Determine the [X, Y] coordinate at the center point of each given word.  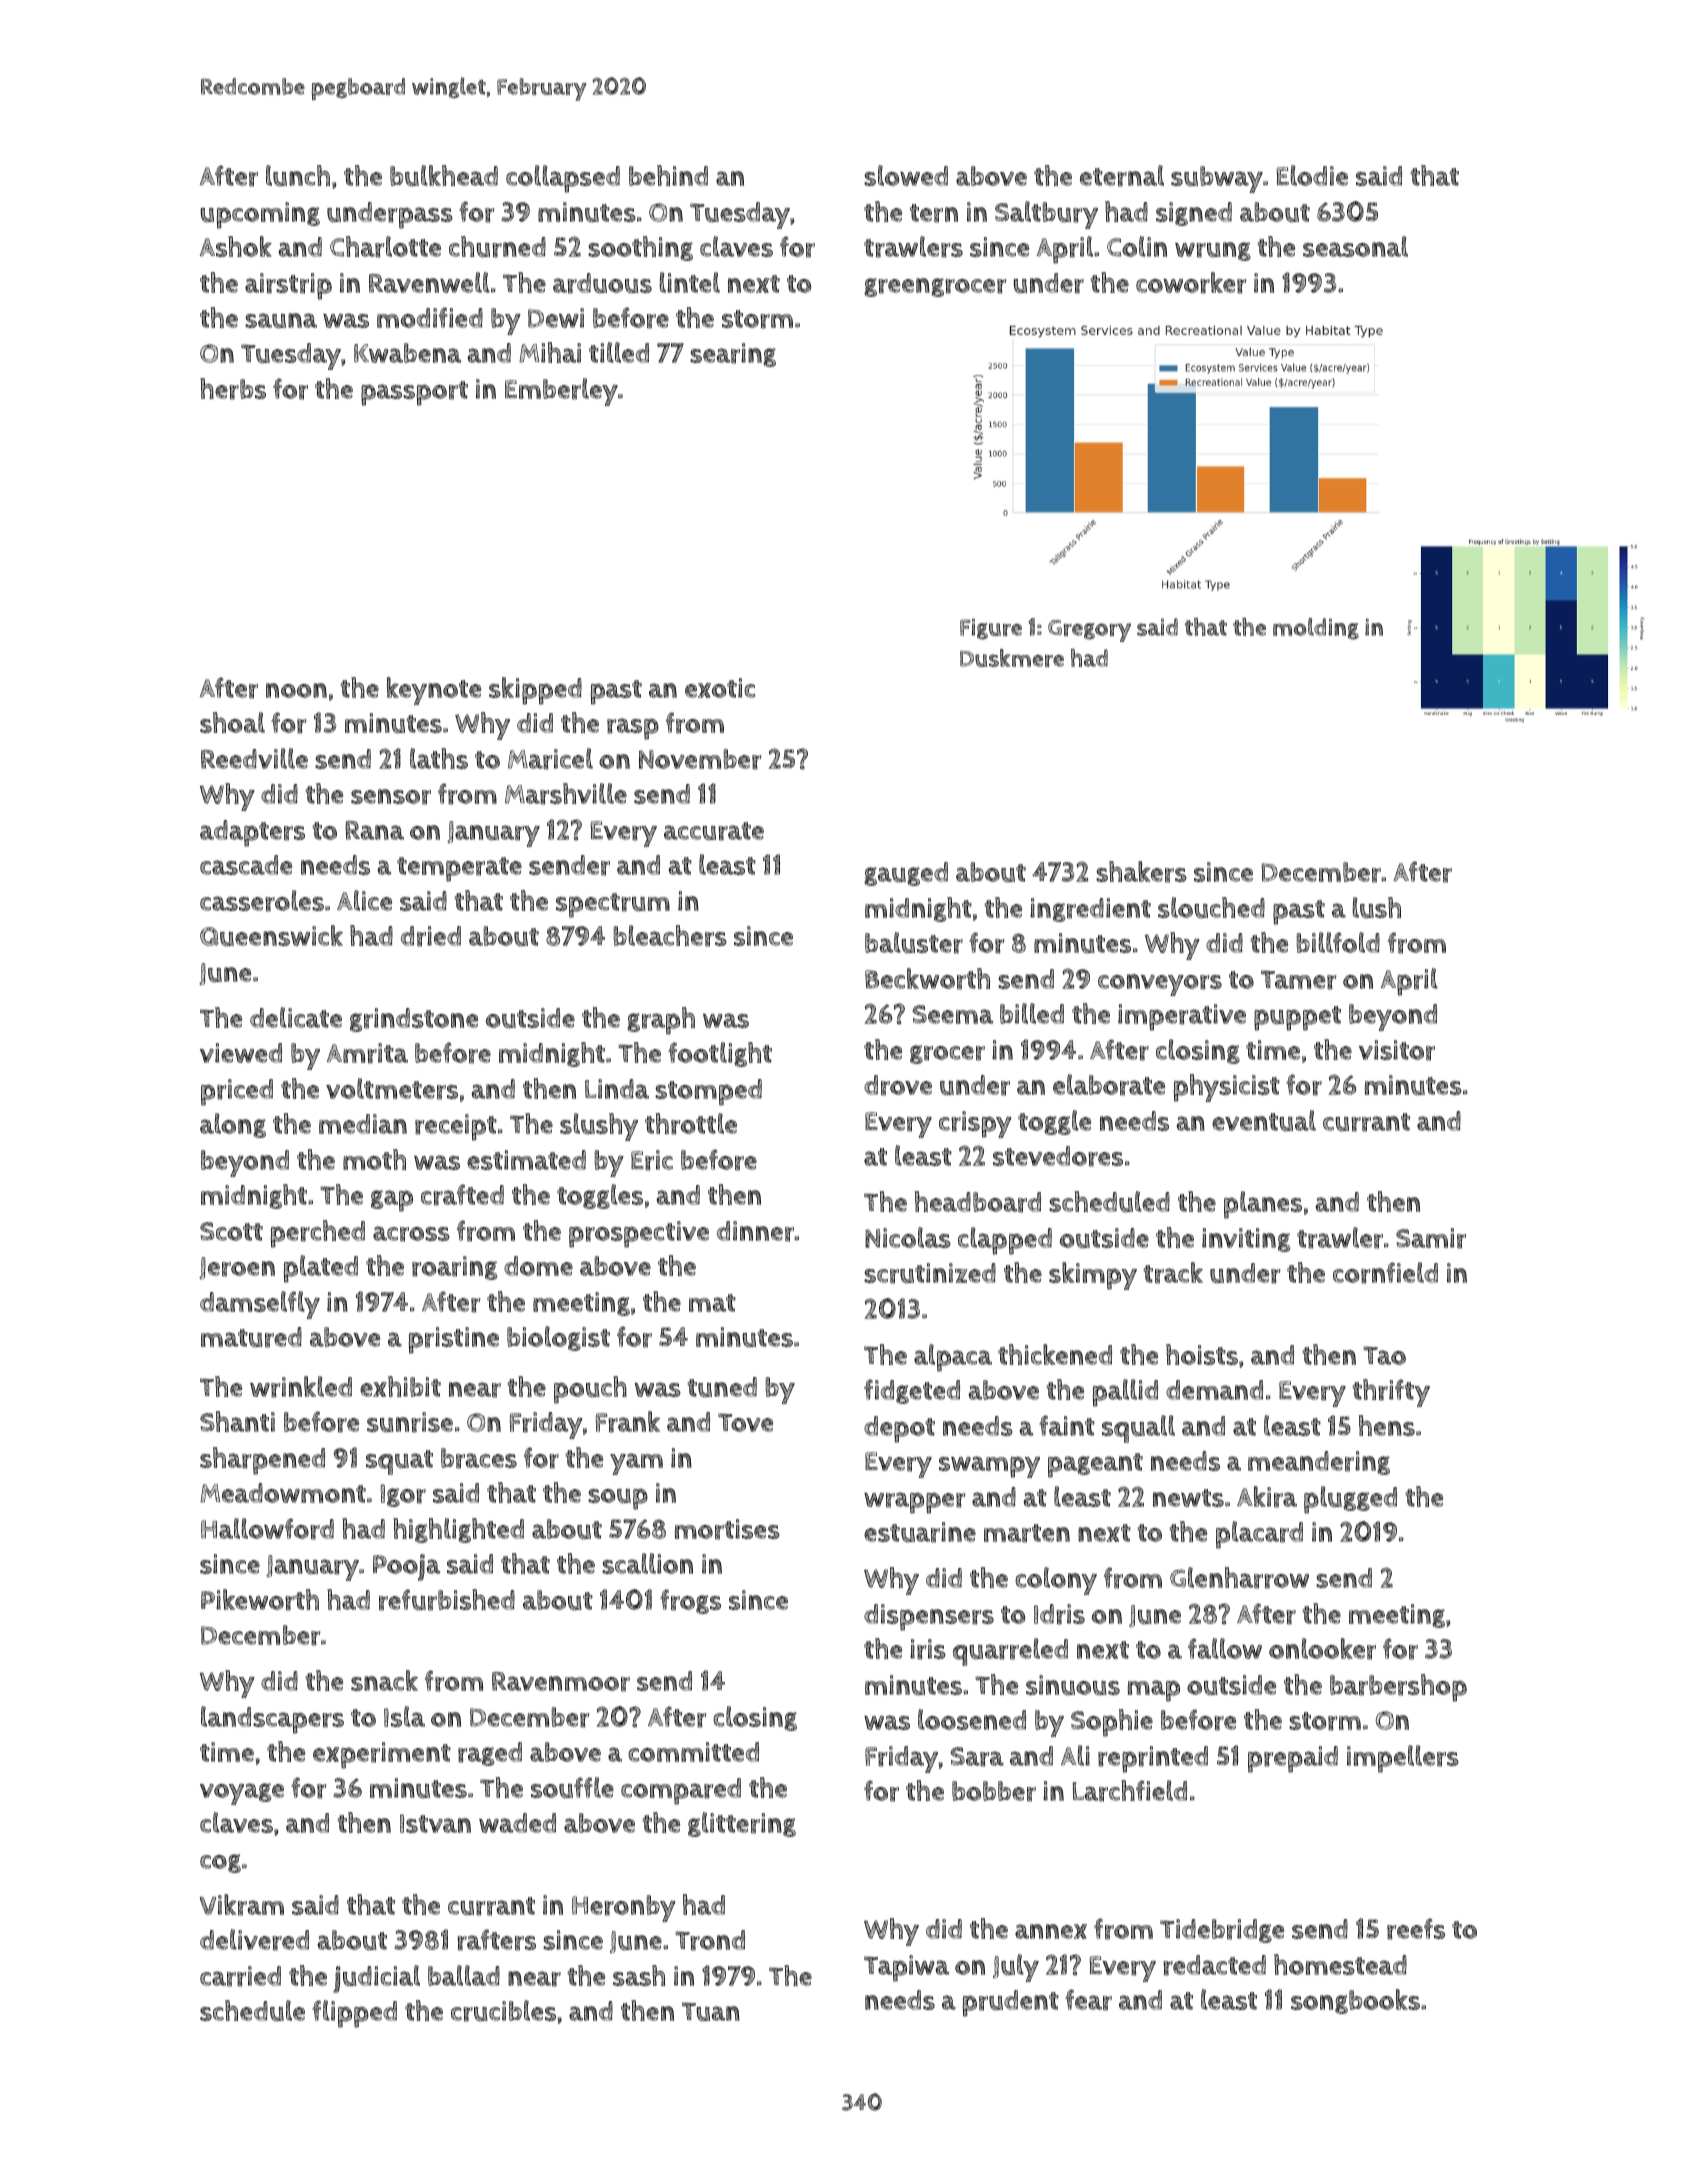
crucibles [503, 2011]
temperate [459, 869]
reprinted [1153, 1759]
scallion [647, 1563]
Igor [403, 1495]
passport [414, 393]
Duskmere [1012, 658]
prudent [1011, 2003]
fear [1088, 2000]
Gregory [1089, 631]
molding [1316, 629]
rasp [633, 729]
